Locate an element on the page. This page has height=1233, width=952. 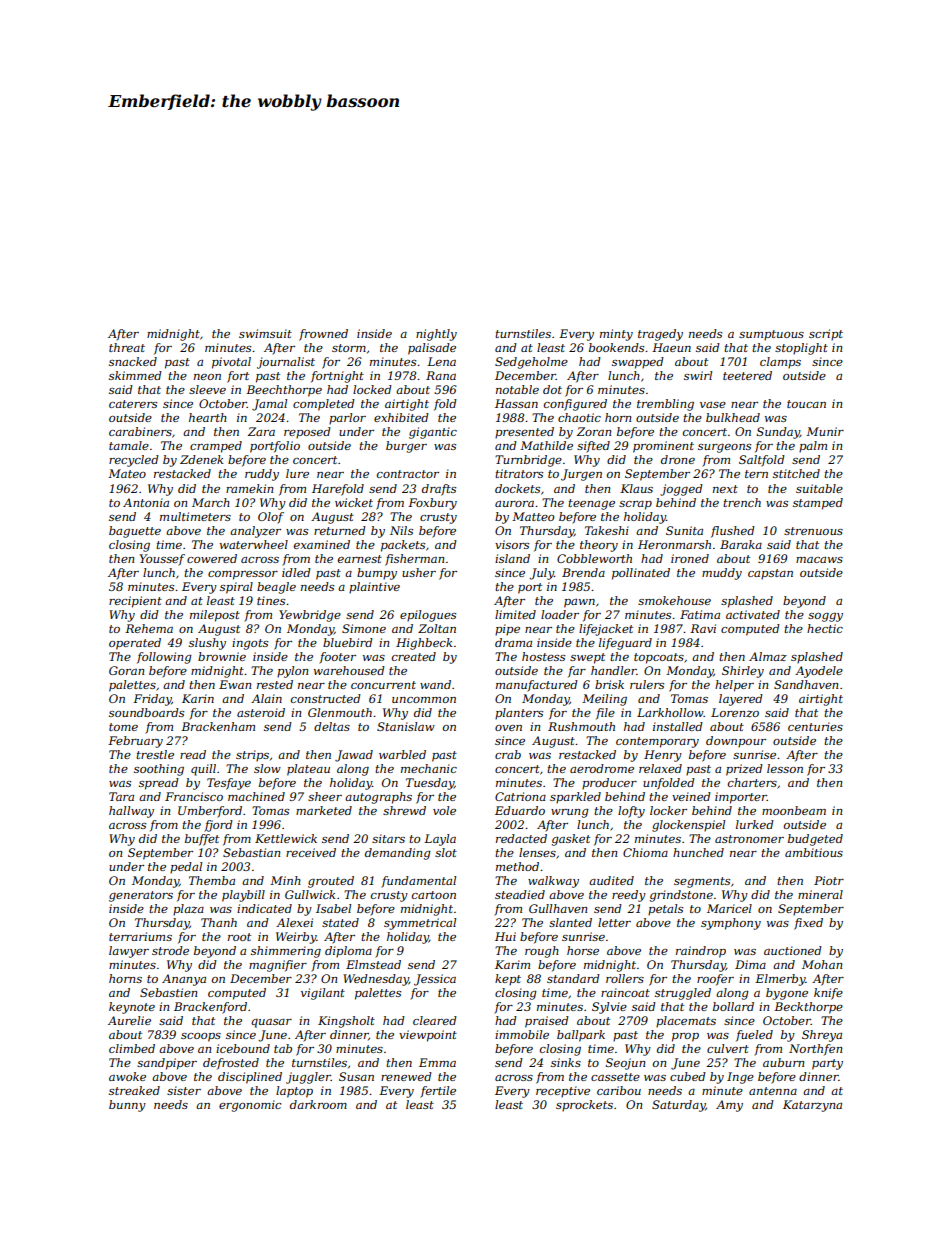
flushed is located at coordinates (733, 532).
